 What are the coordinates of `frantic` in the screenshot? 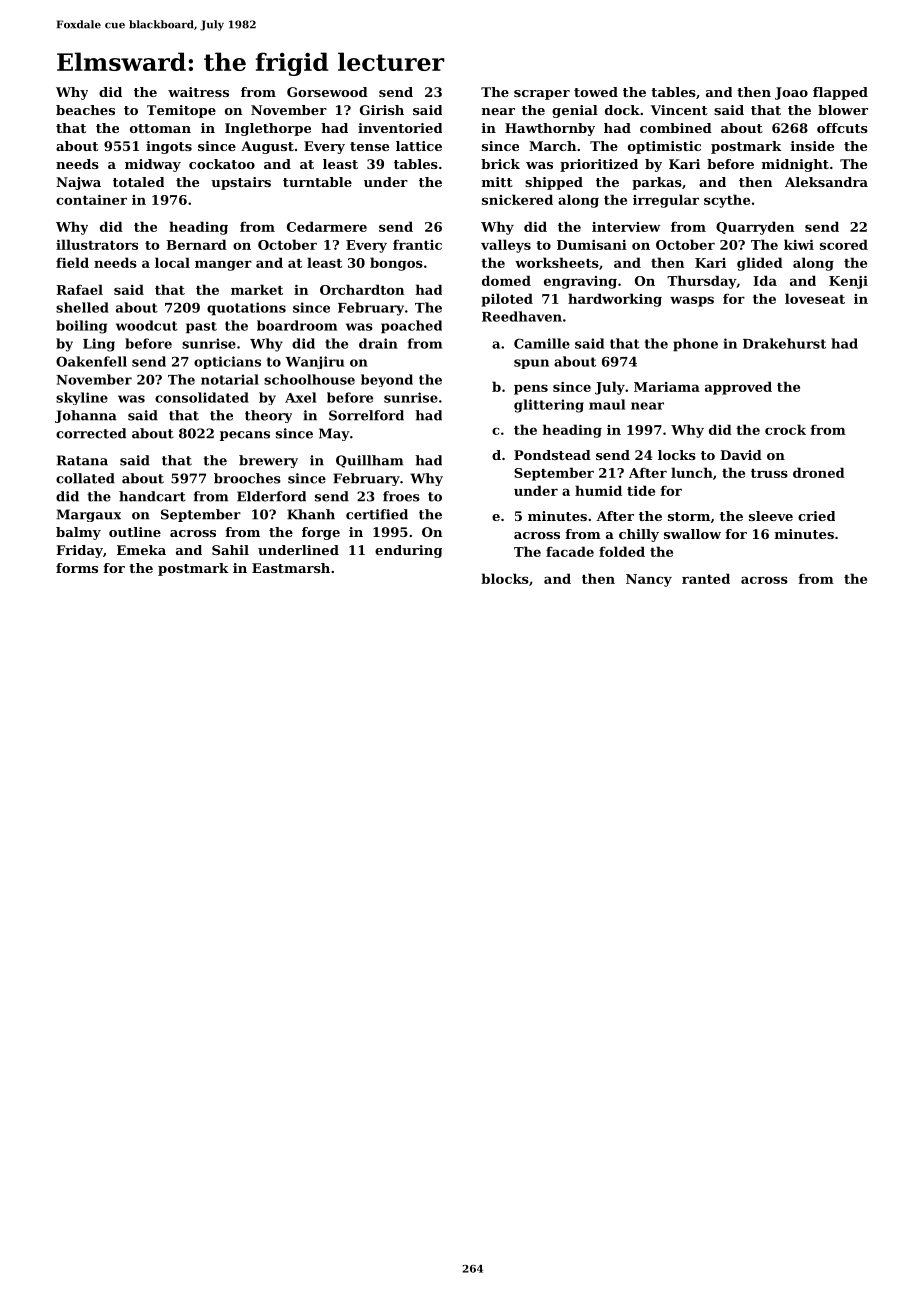 It's located at (417, 244).
